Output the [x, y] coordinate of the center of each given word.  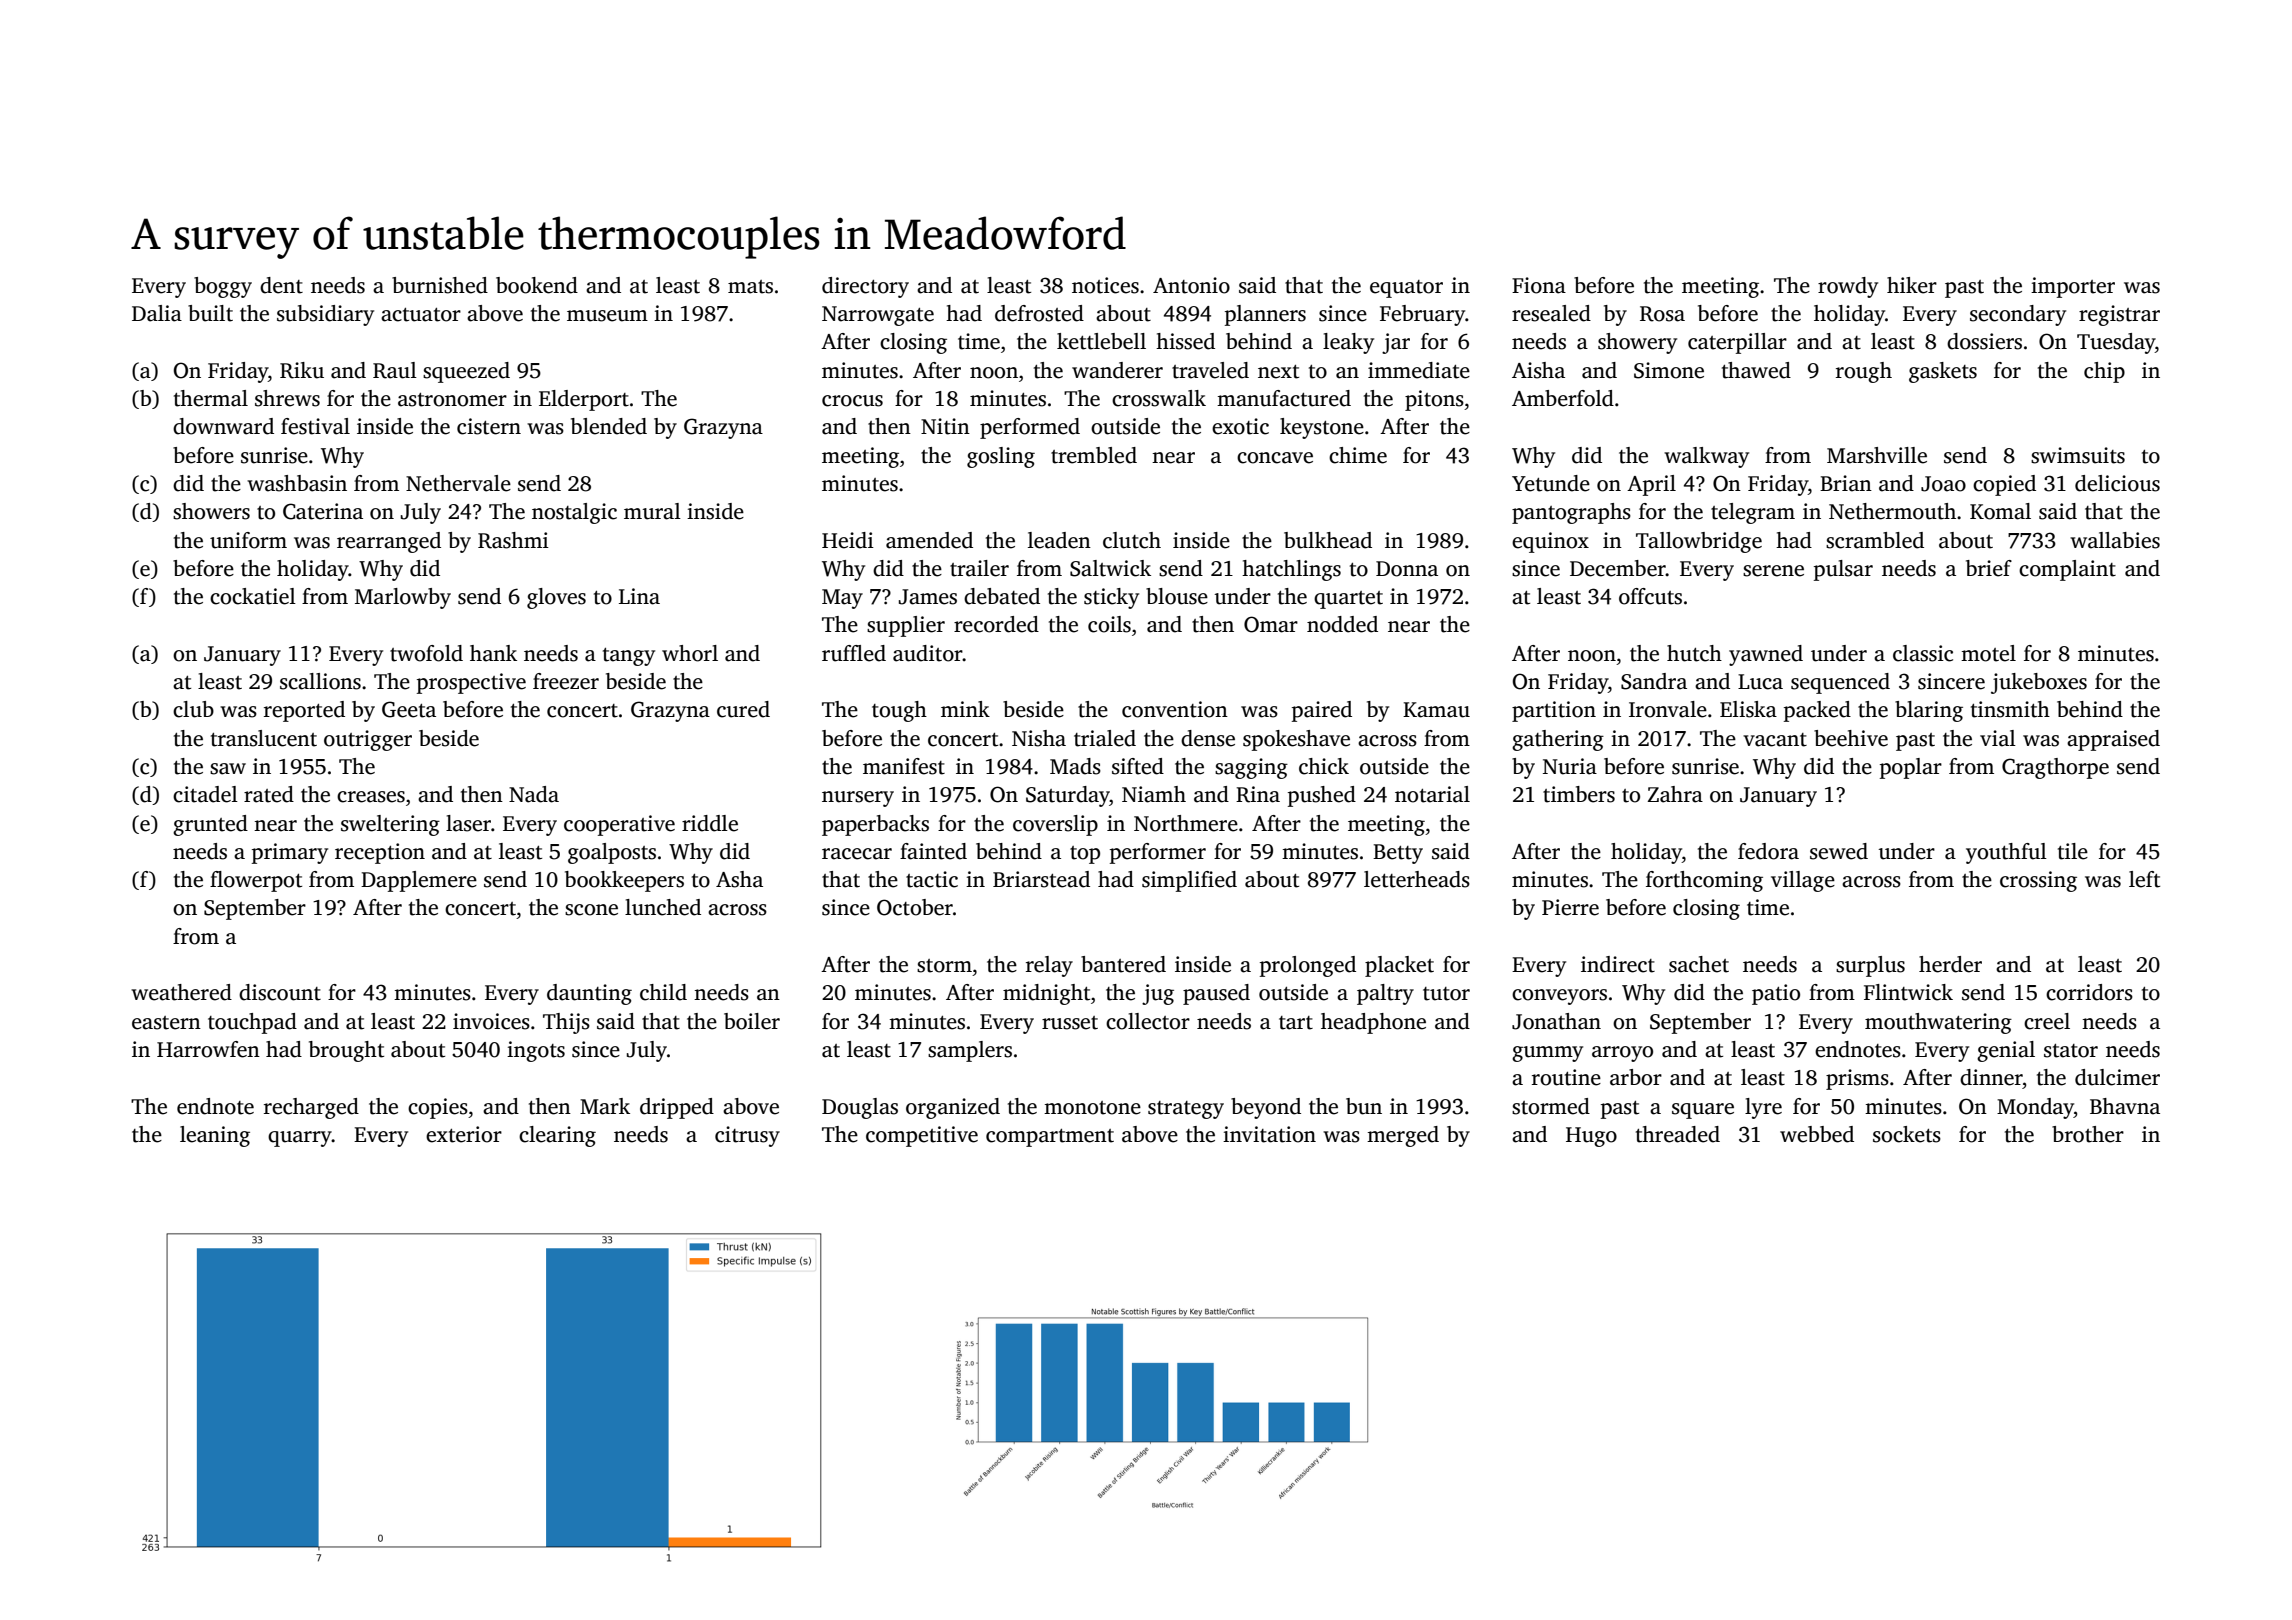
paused [1216, 994]
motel [1988, 653]
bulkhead [1328, 540]
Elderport [584, 400]
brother [2088, 1134]
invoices [491, 1021]
